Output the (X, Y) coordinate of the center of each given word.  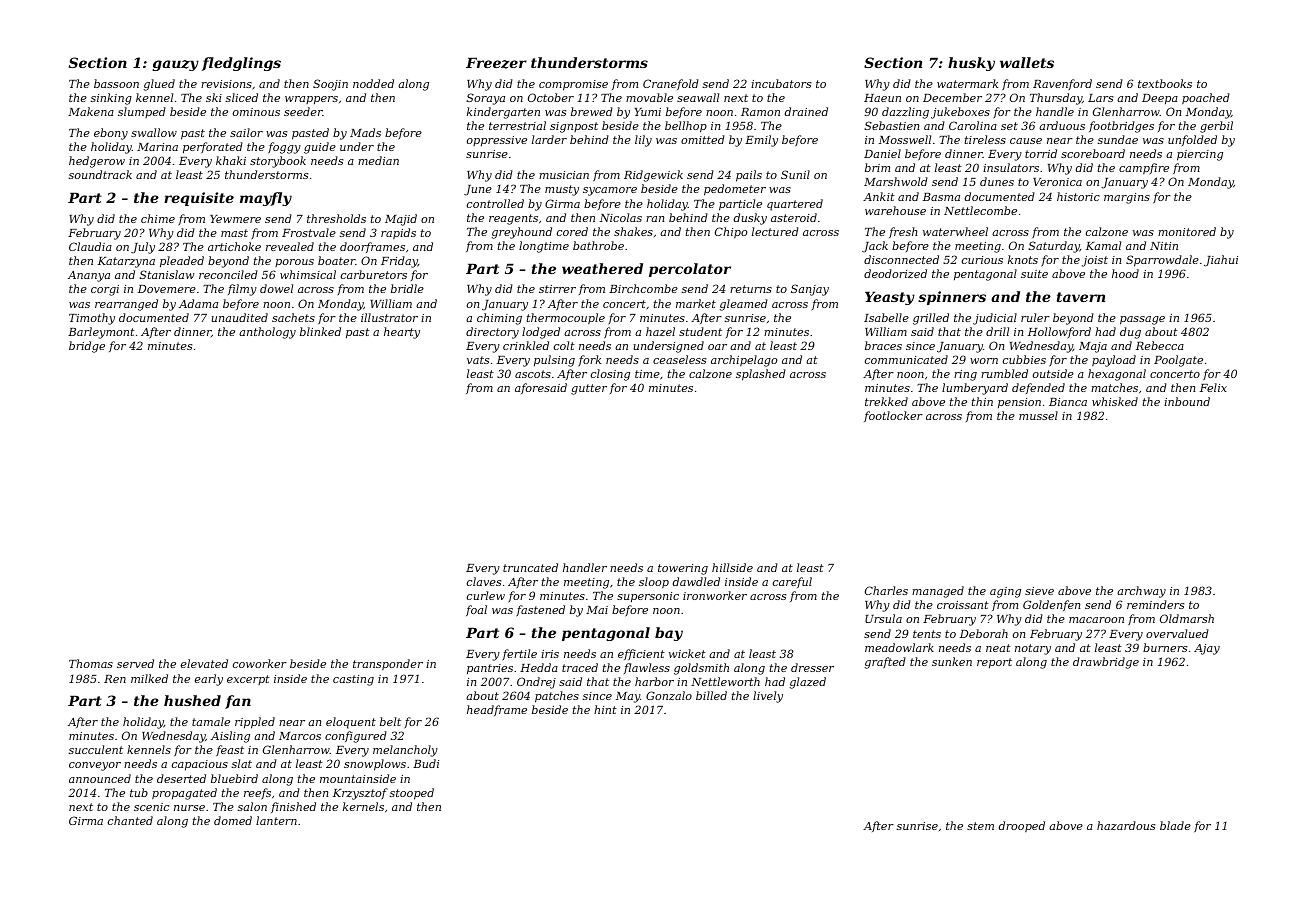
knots (1023, 259)
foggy (284, 148)
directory (492, 333)
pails (749, 176)
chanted (130, 820)
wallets (1027, 62)
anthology (267, 333)
